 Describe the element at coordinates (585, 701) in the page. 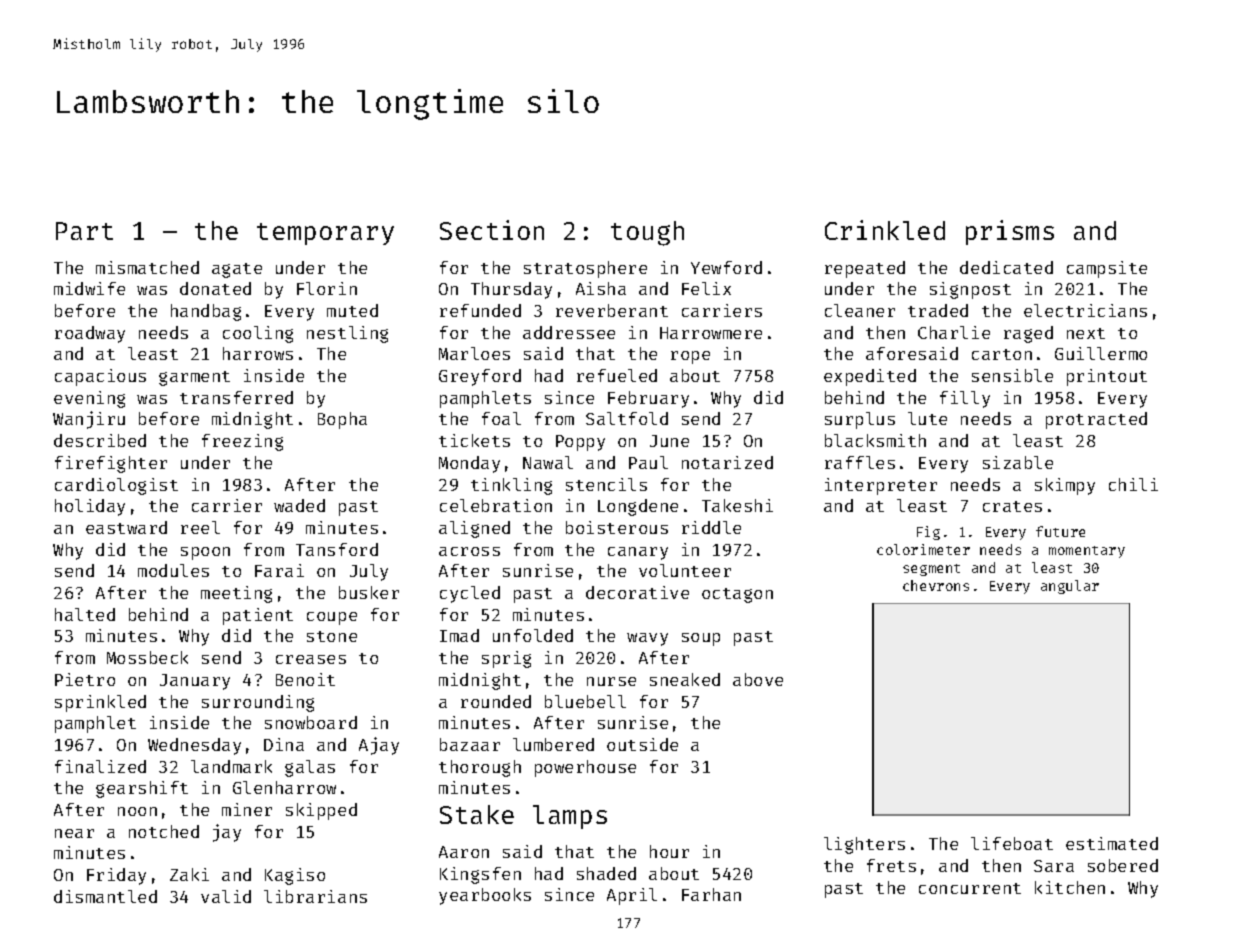

I see `bluebell` at that location.
